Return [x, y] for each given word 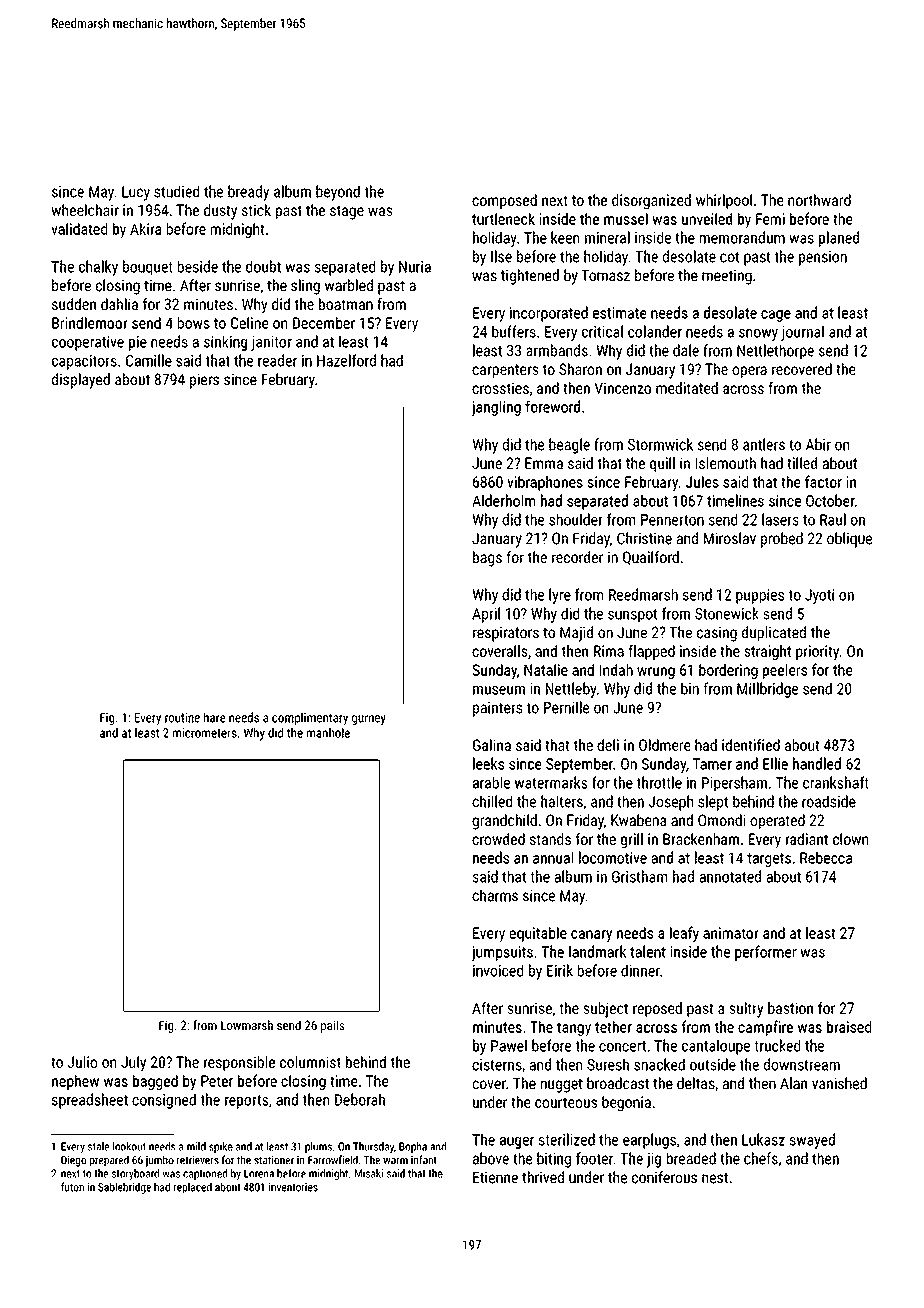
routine [182, 718]
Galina [492, 745]
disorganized [651, 201]
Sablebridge [124, 1188]
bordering [728, 671]
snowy [758, 335]
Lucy [136, 193]
